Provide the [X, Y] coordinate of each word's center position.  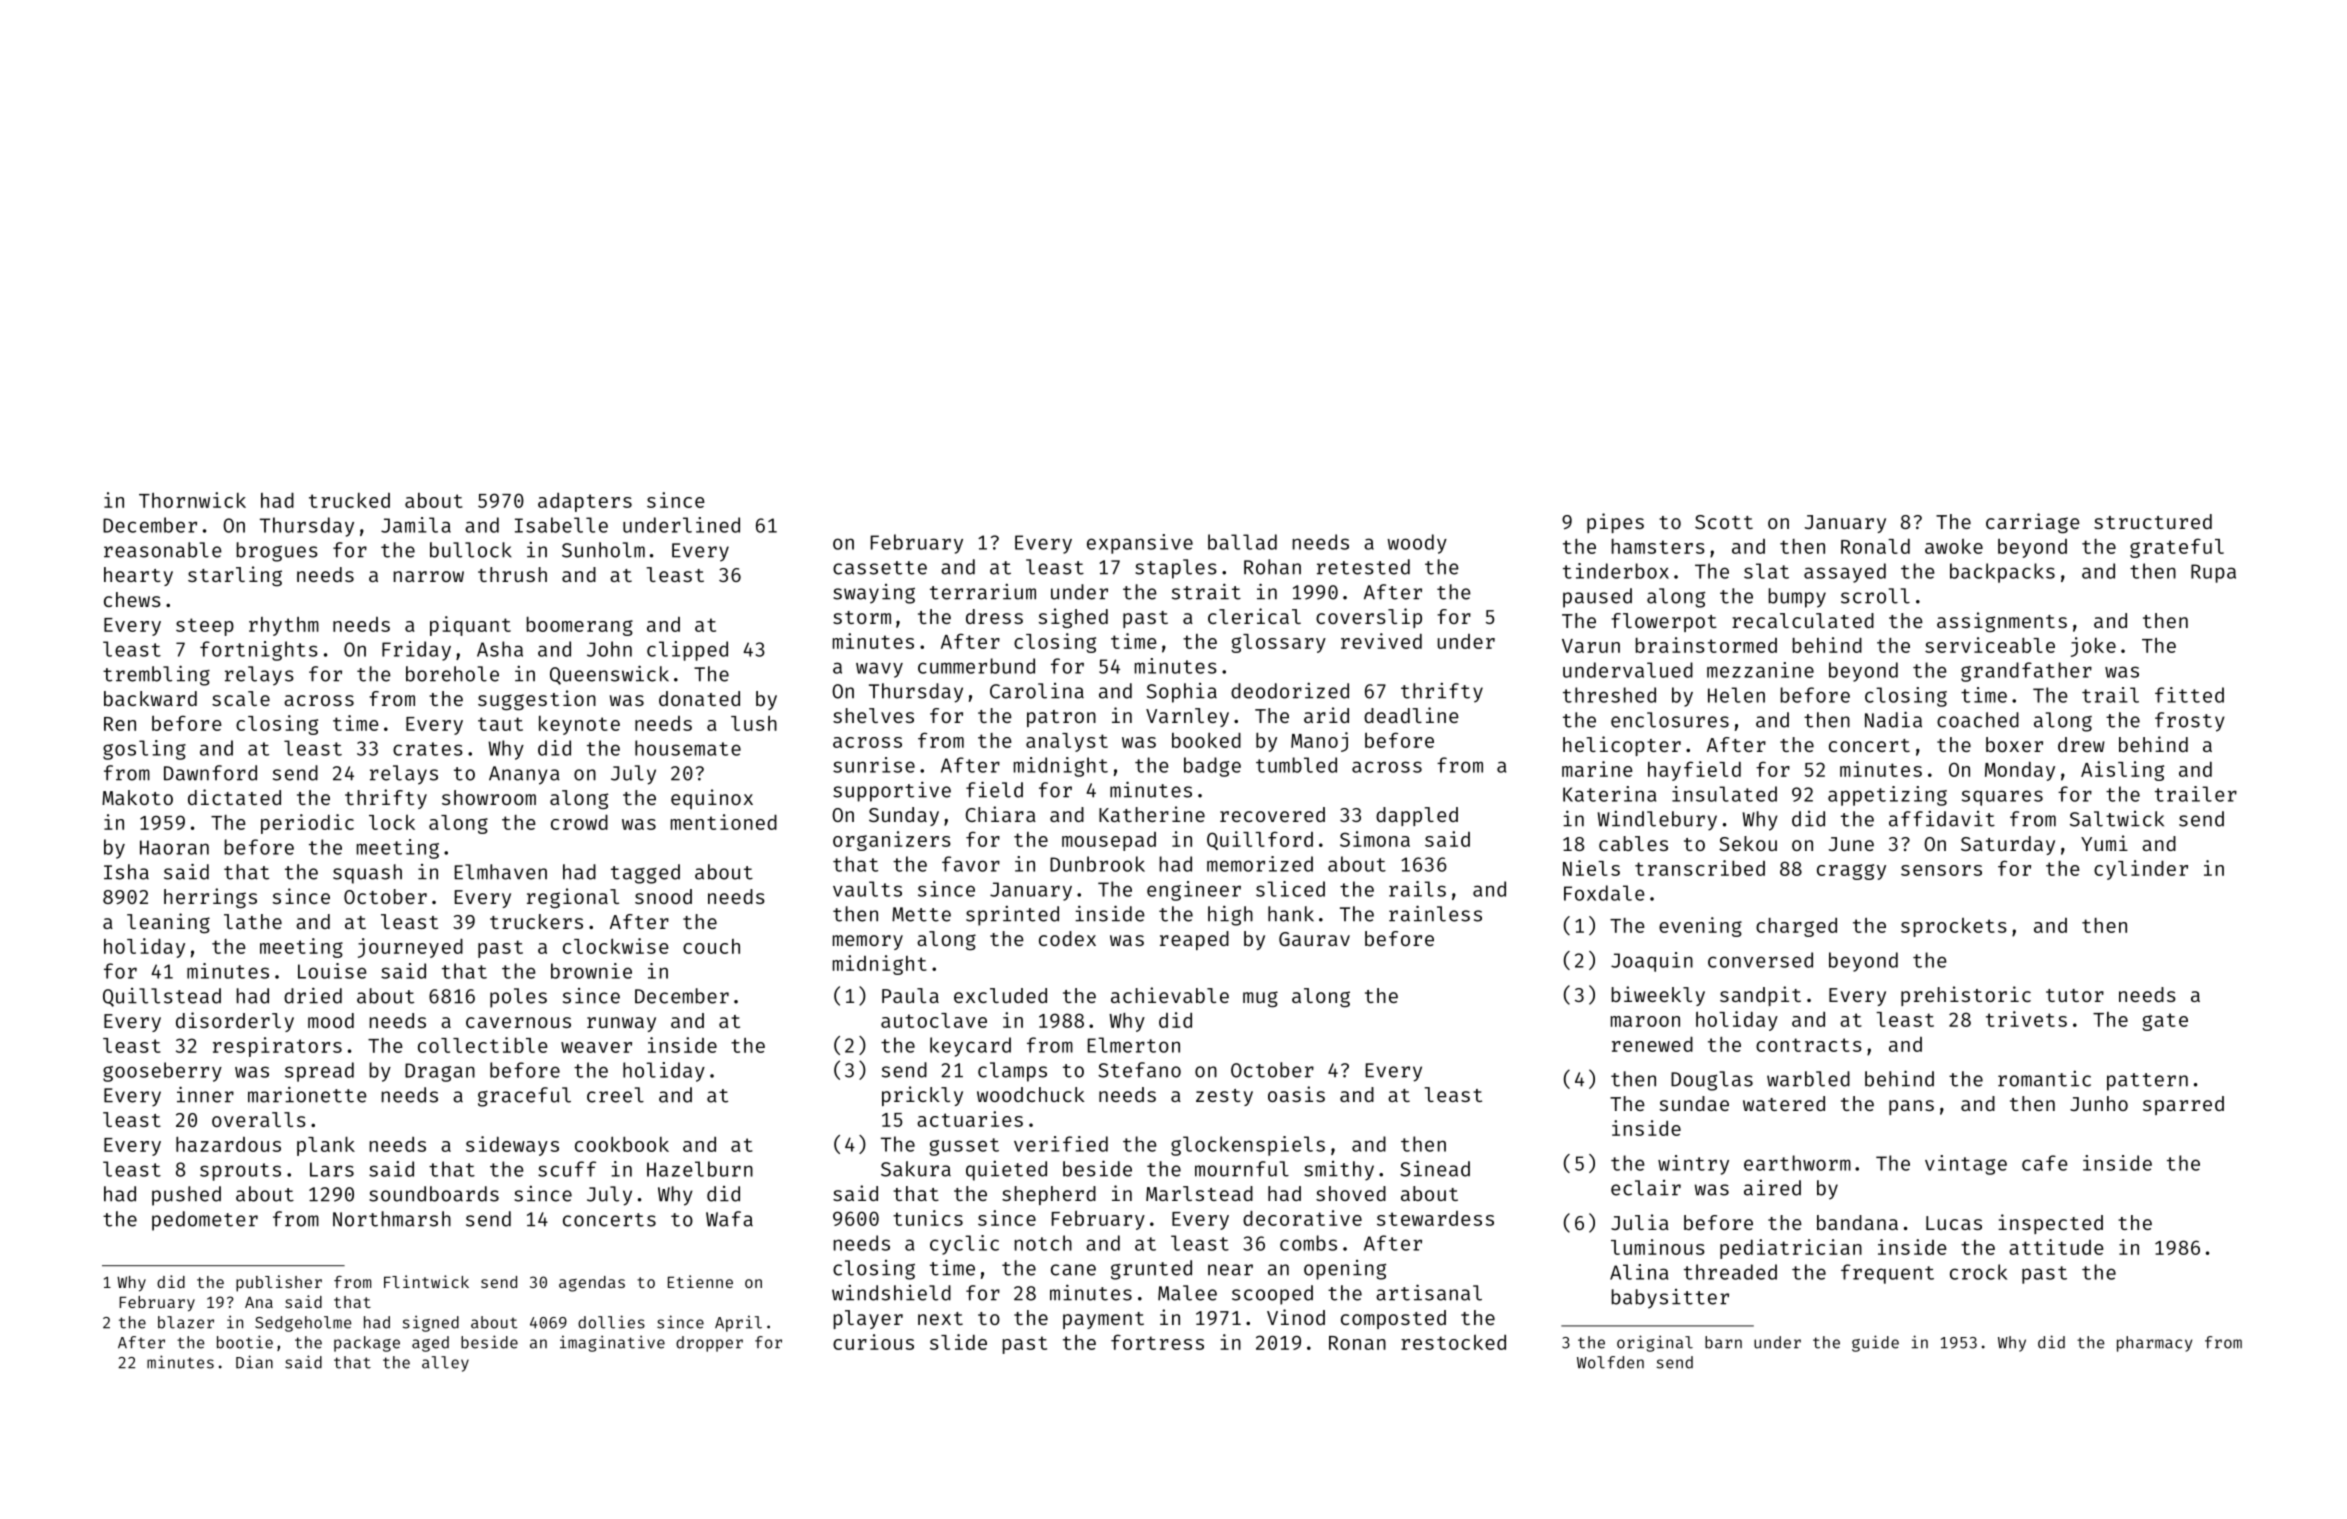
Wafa [729, 1219]
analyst [1067, 742]
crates [428, 749]
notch [1043, 1243]
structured [2153, 521]
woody [1417, 544]
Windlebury [1657, 821]
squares [2002, 798]
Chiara [1001, 814]
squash [367, 874]
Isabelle [561, 525]
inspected [2050, 1224]
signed [431, 1323]
